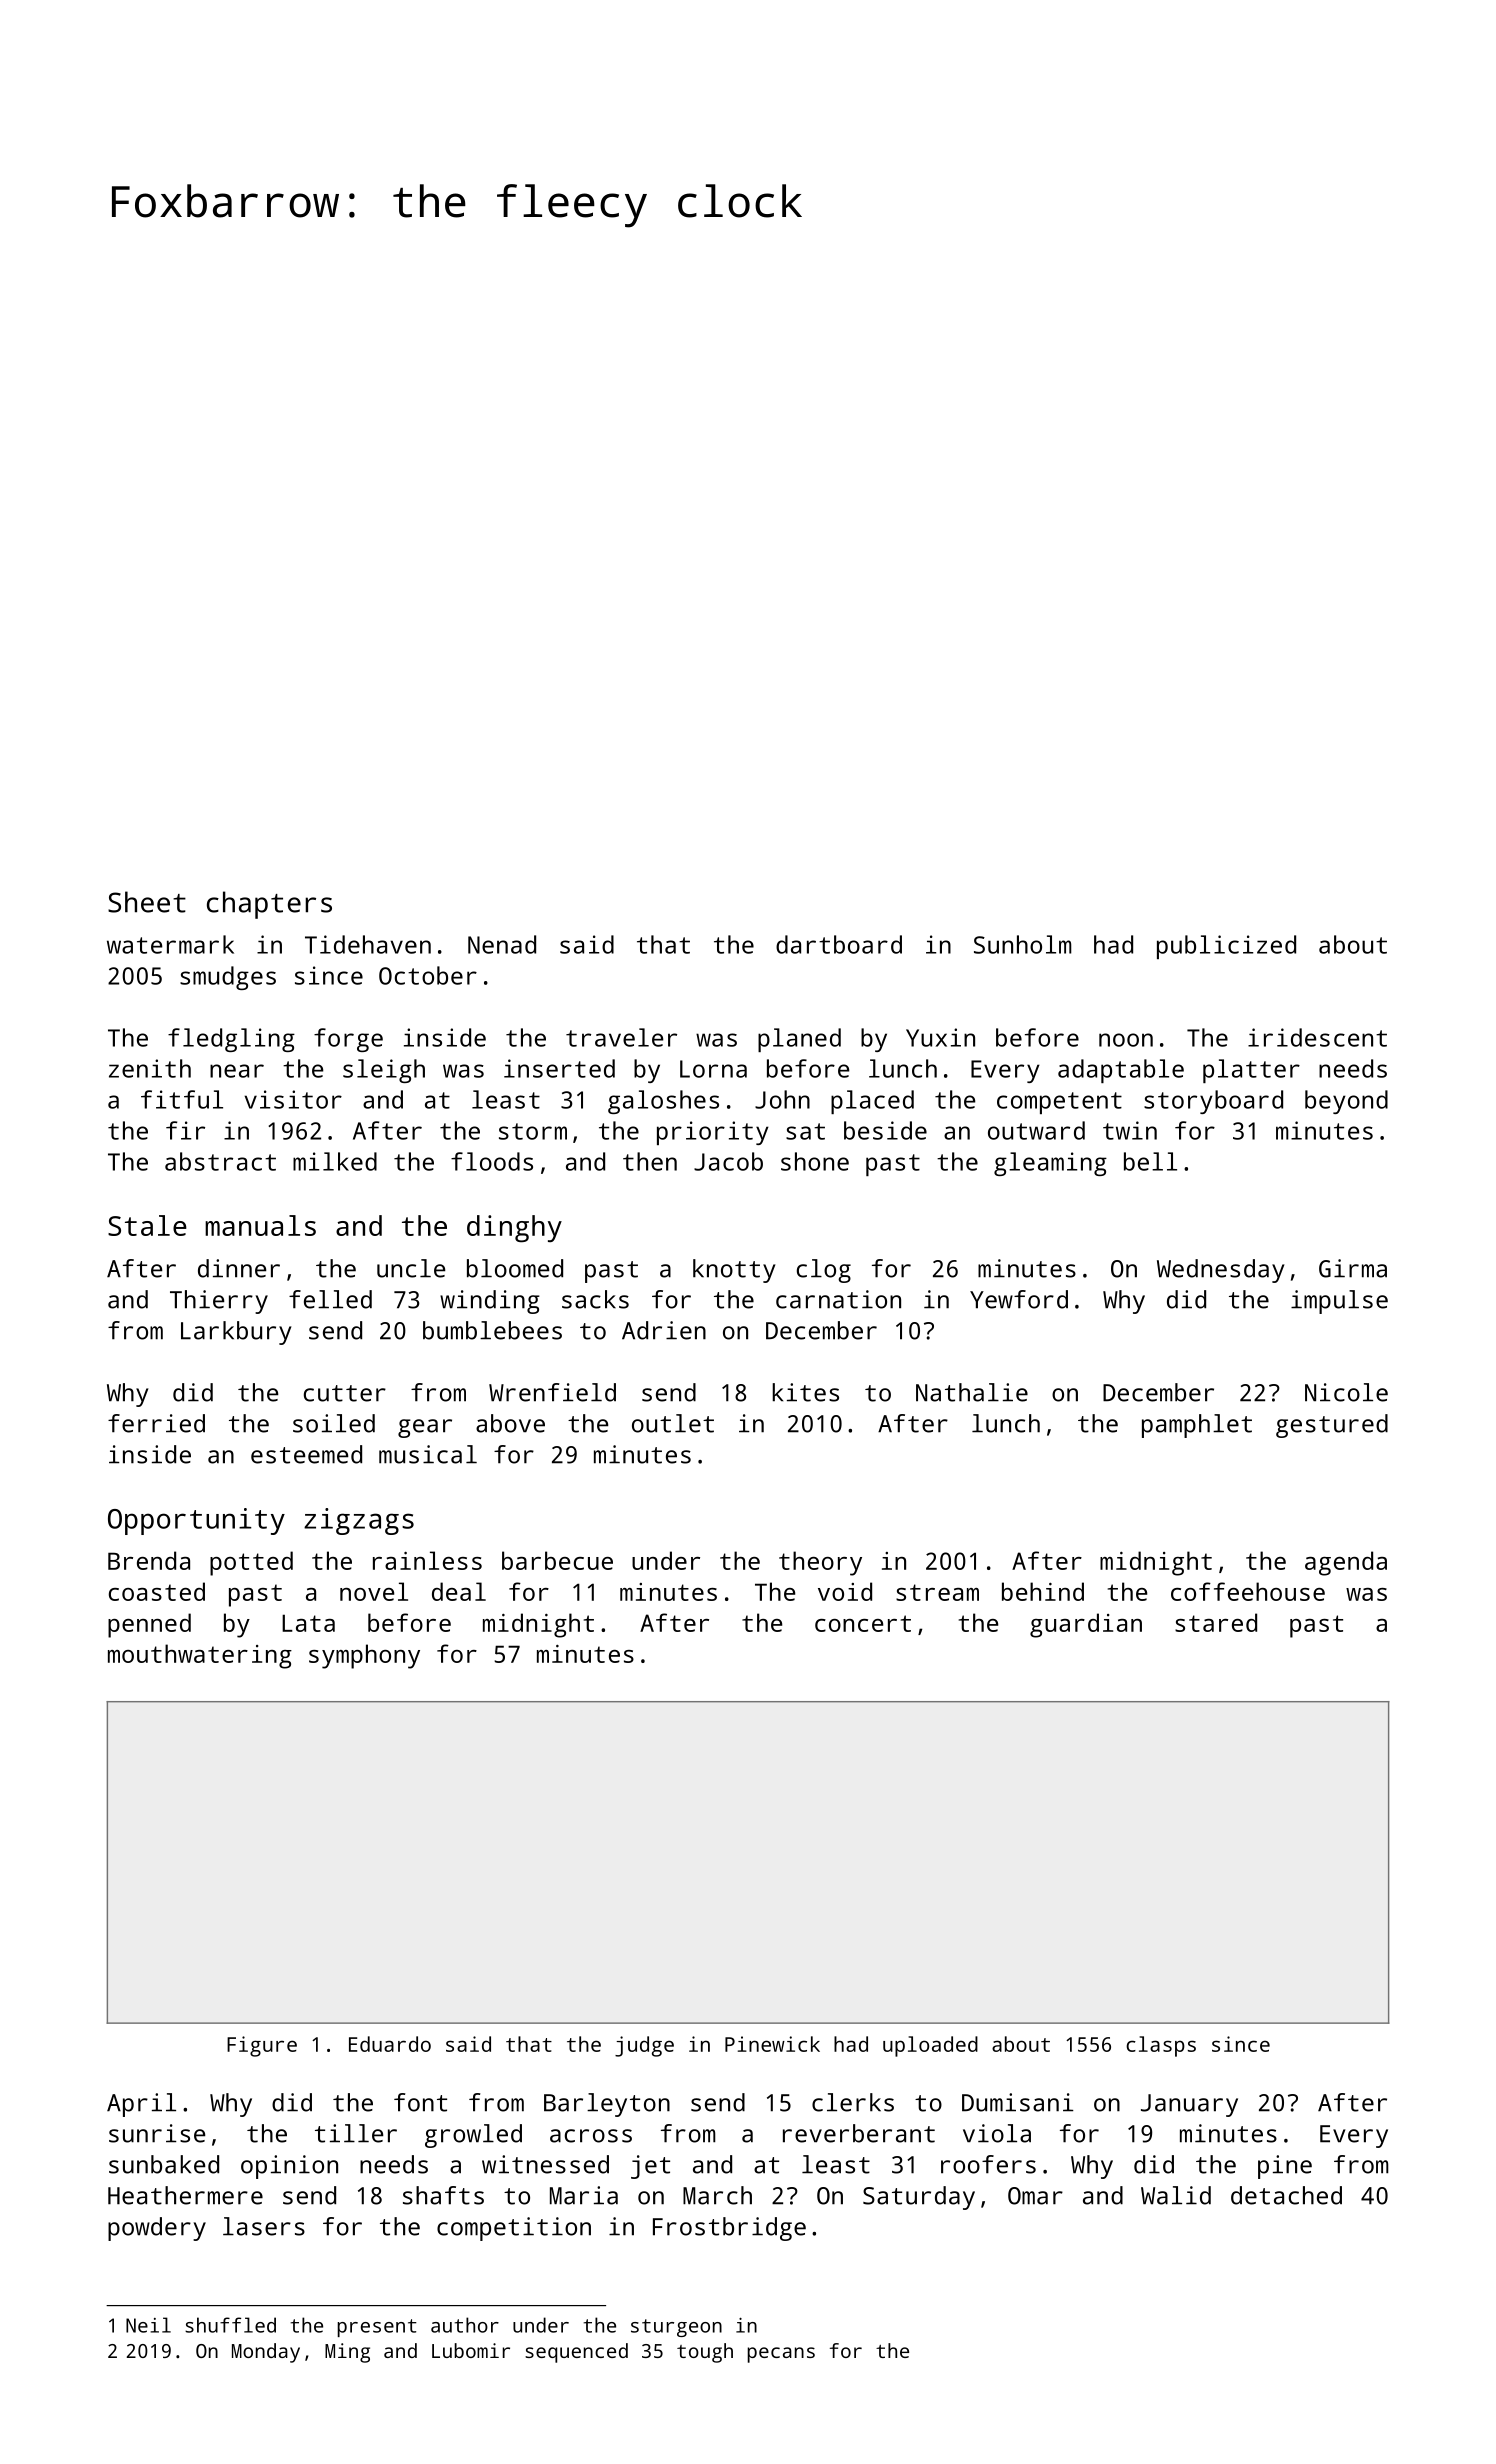 This image has width=1496, height=2464. What do you see at coordinates (1226, 947) in the image?
I see `publicized` at bounding box center [1226, 947].
